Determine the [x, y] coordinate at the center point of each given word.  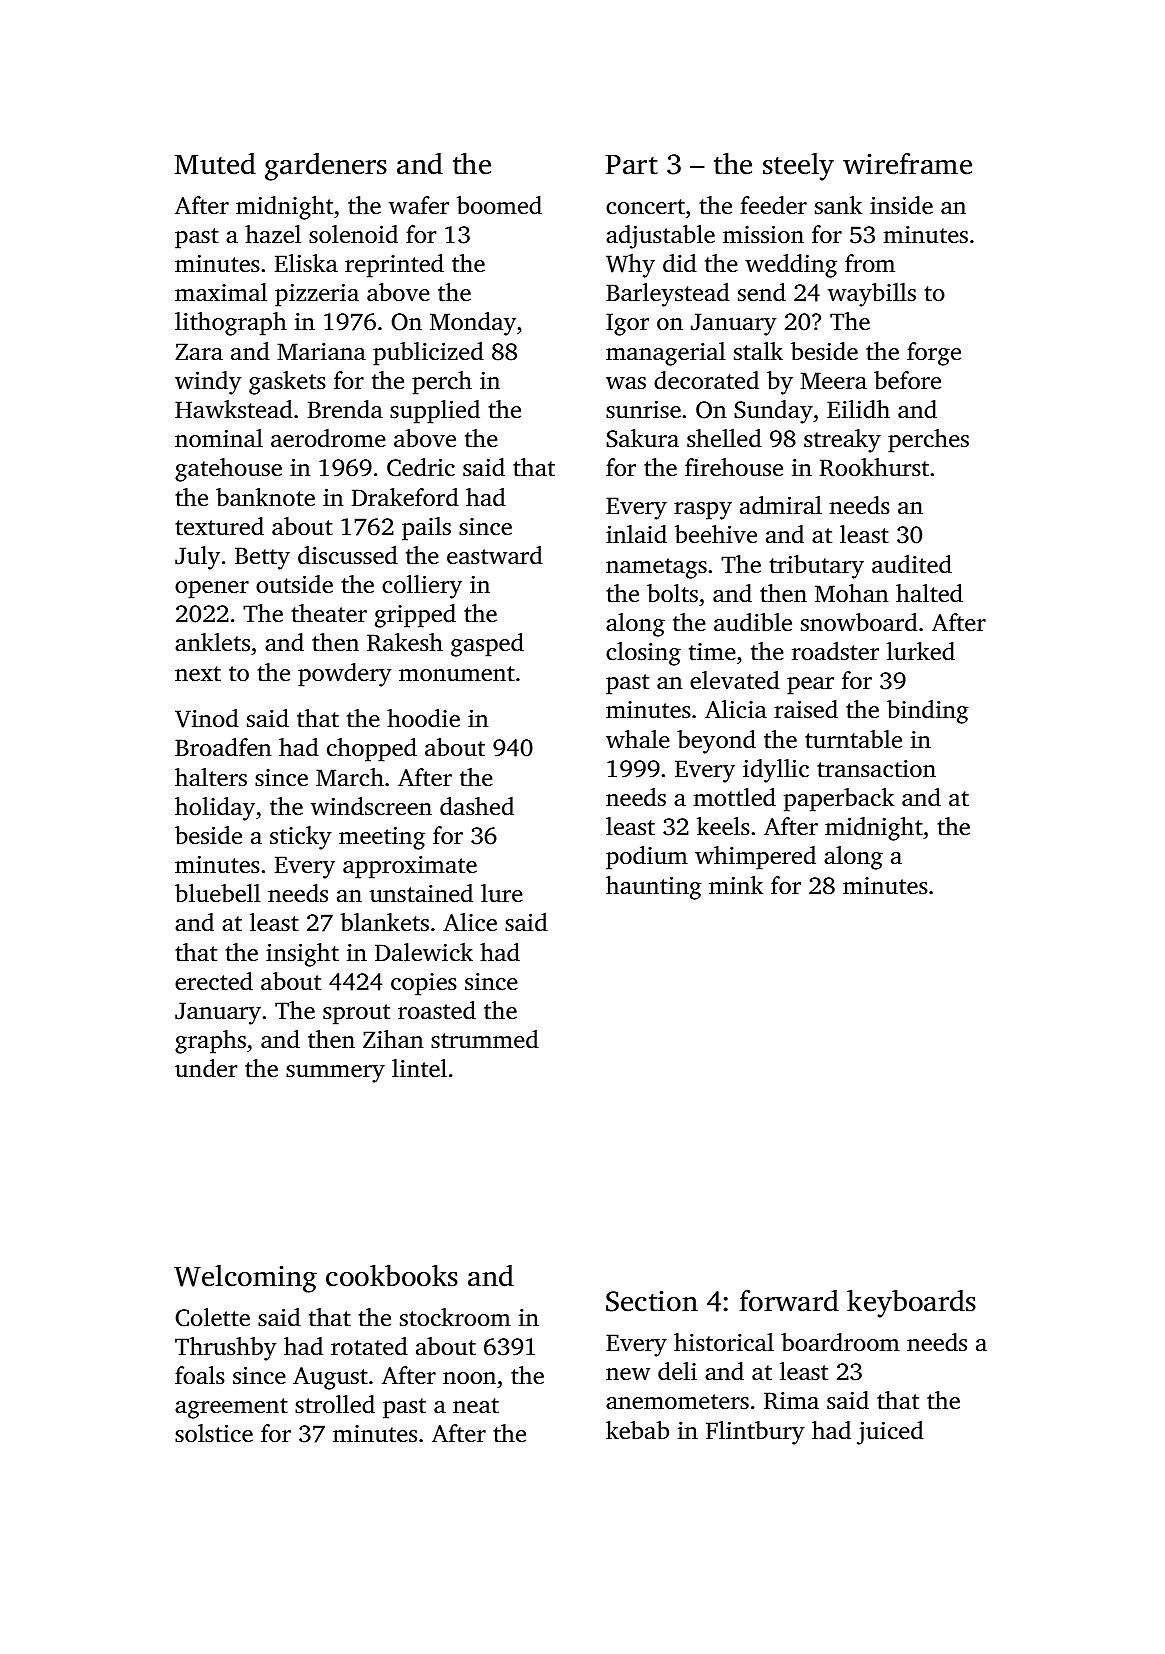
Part [631, 165]
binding [928, 712]
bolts [672, 593]
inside [901, 205]
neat [476, 1406]
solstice [214, 1433]
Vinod [207, 718]
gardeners [326, 167]
